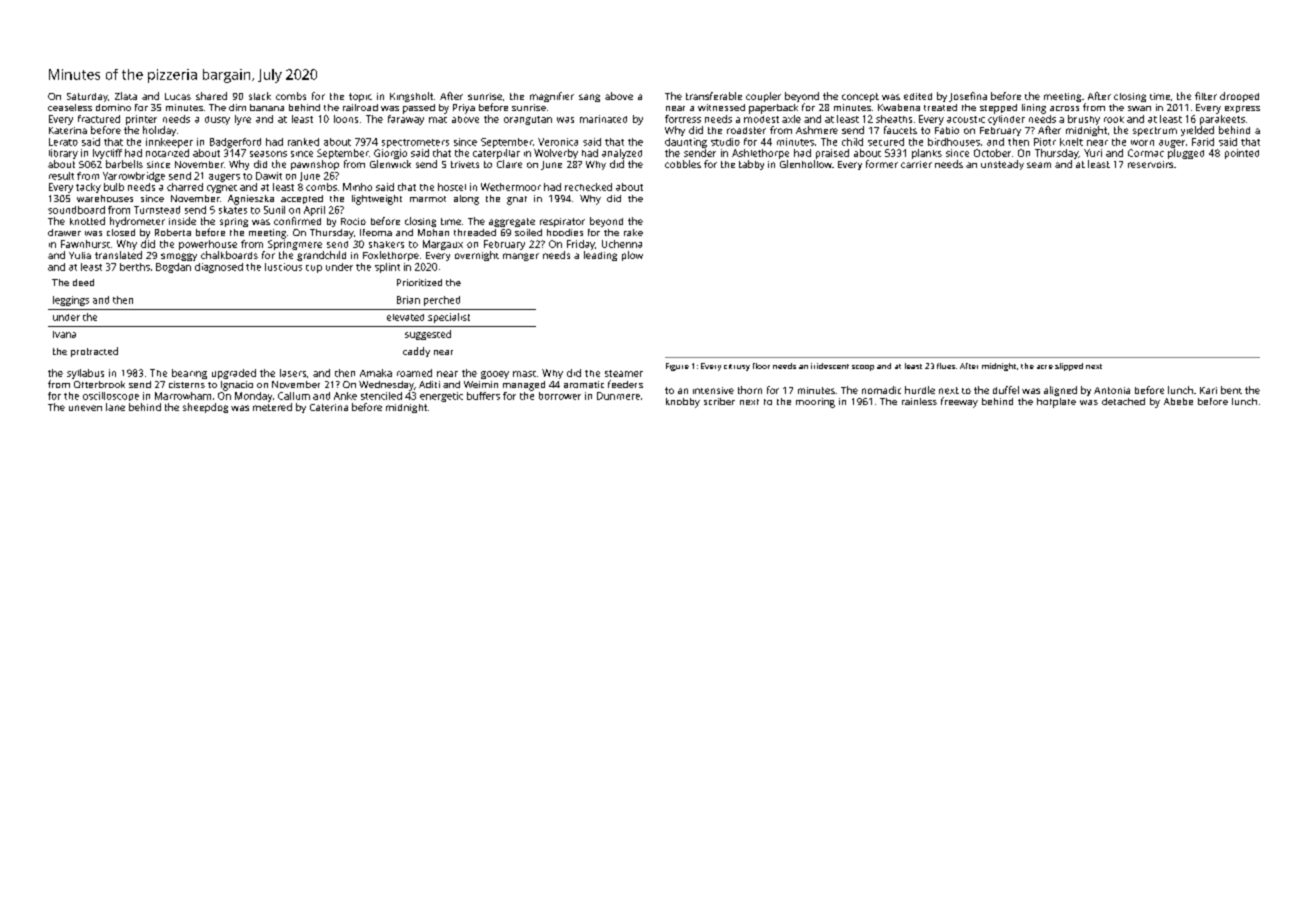 This image has height=924, width=1308. What do you see at coordinates (126, 96) in the image?
I see `Zlata` at bounding box center [126, 96].
